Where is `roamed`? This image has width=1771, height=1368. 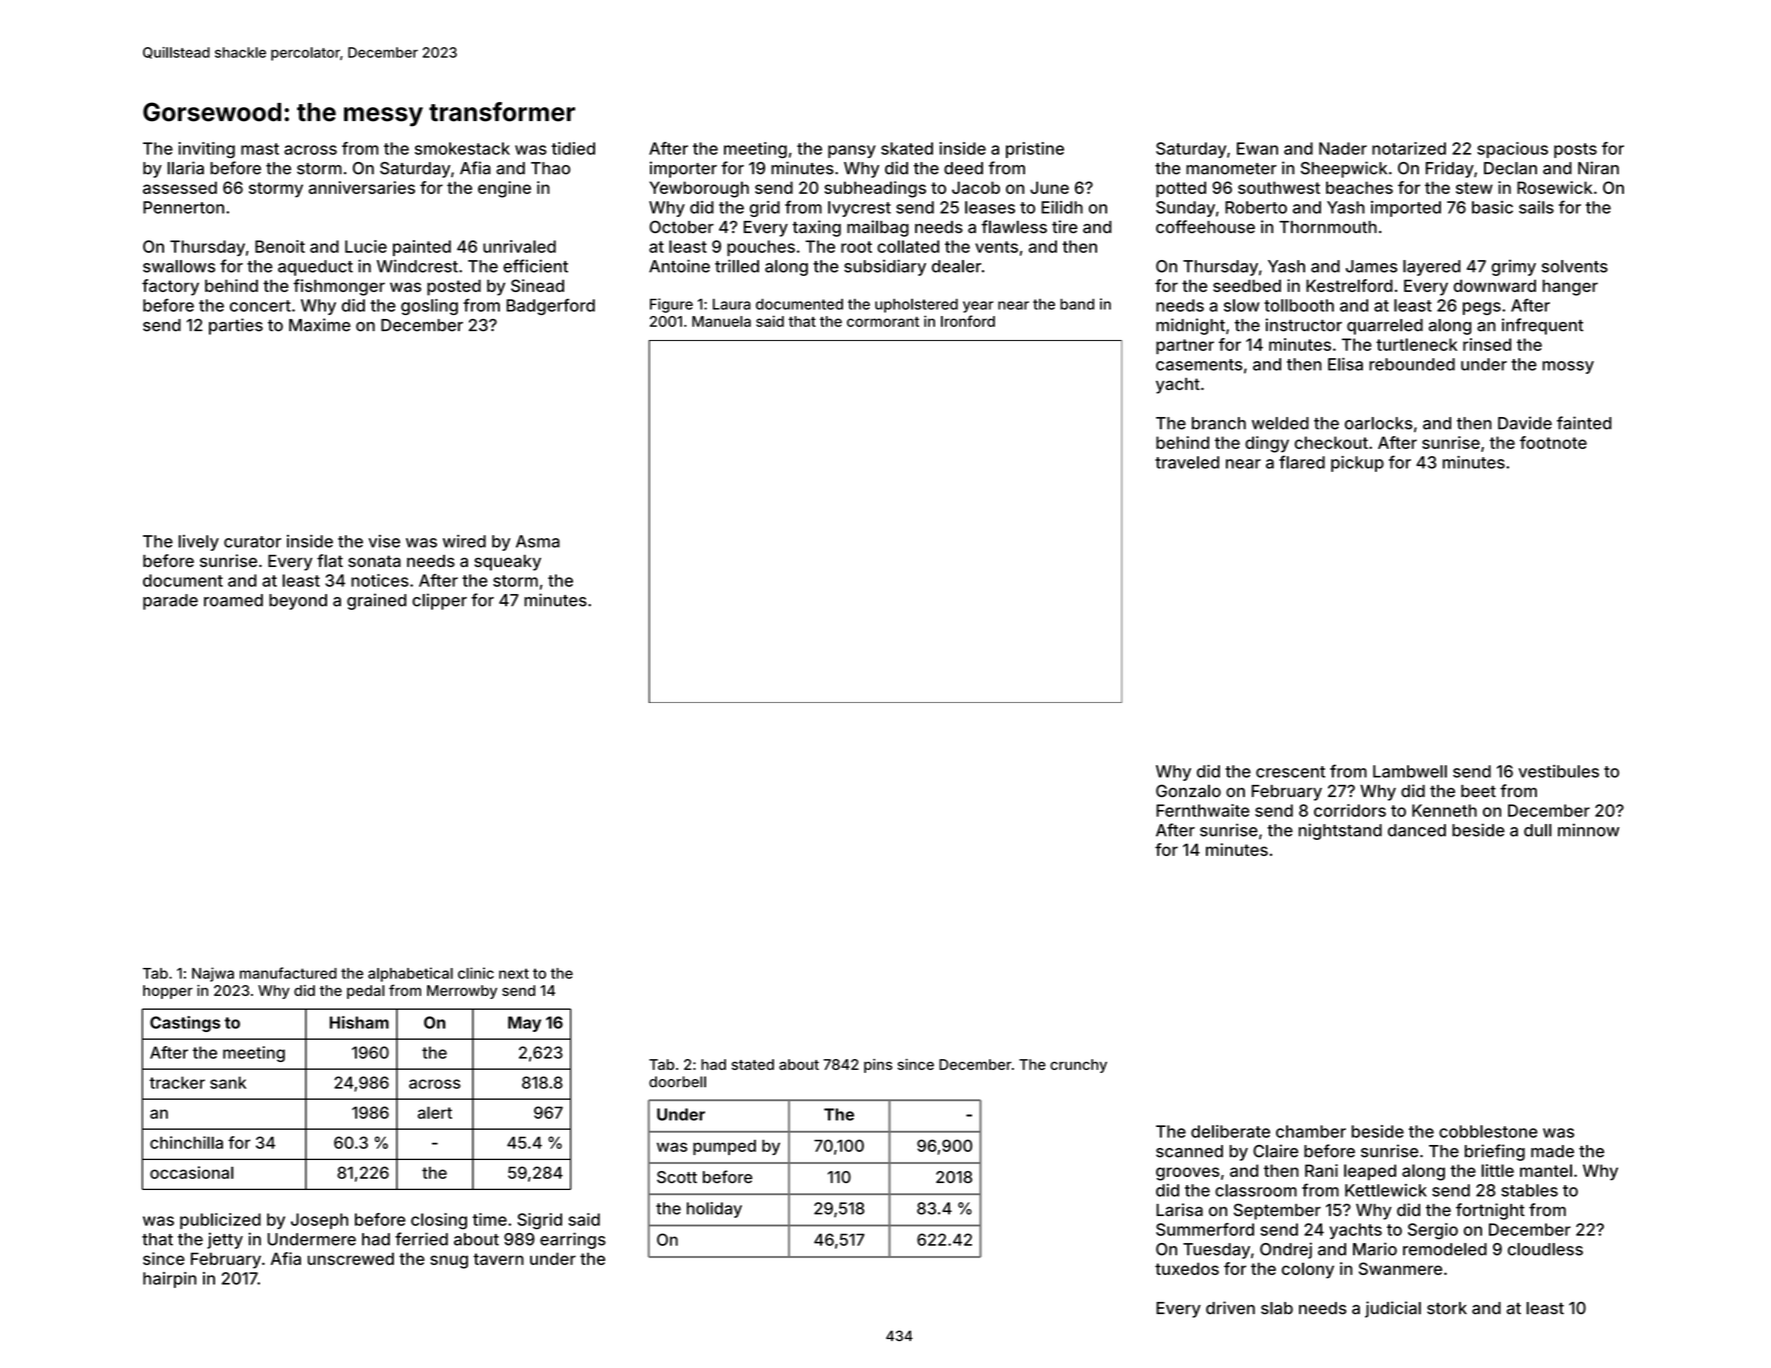 roamed is located at coordinates (233, 600).
